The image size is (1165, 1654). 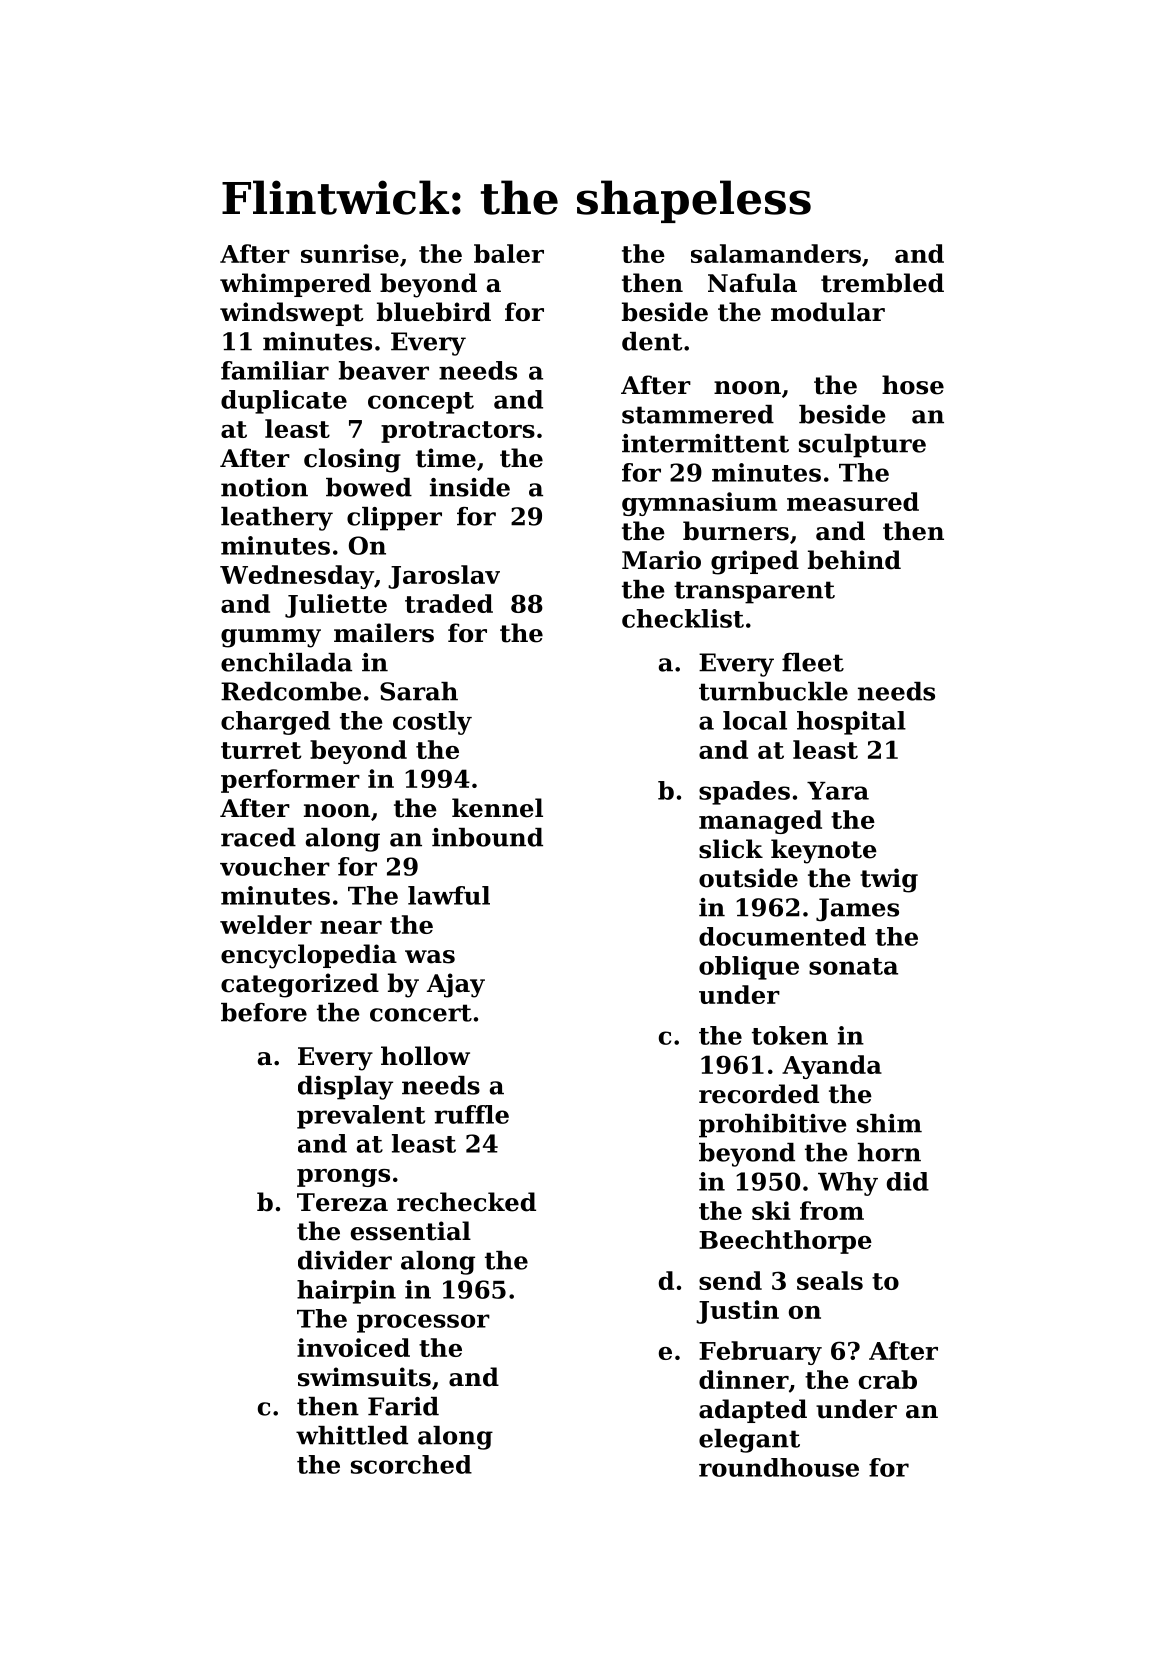 What do you see at coordinates (430, 957) in the screenshot?
I see `was` at bounding box center [430, 957].
